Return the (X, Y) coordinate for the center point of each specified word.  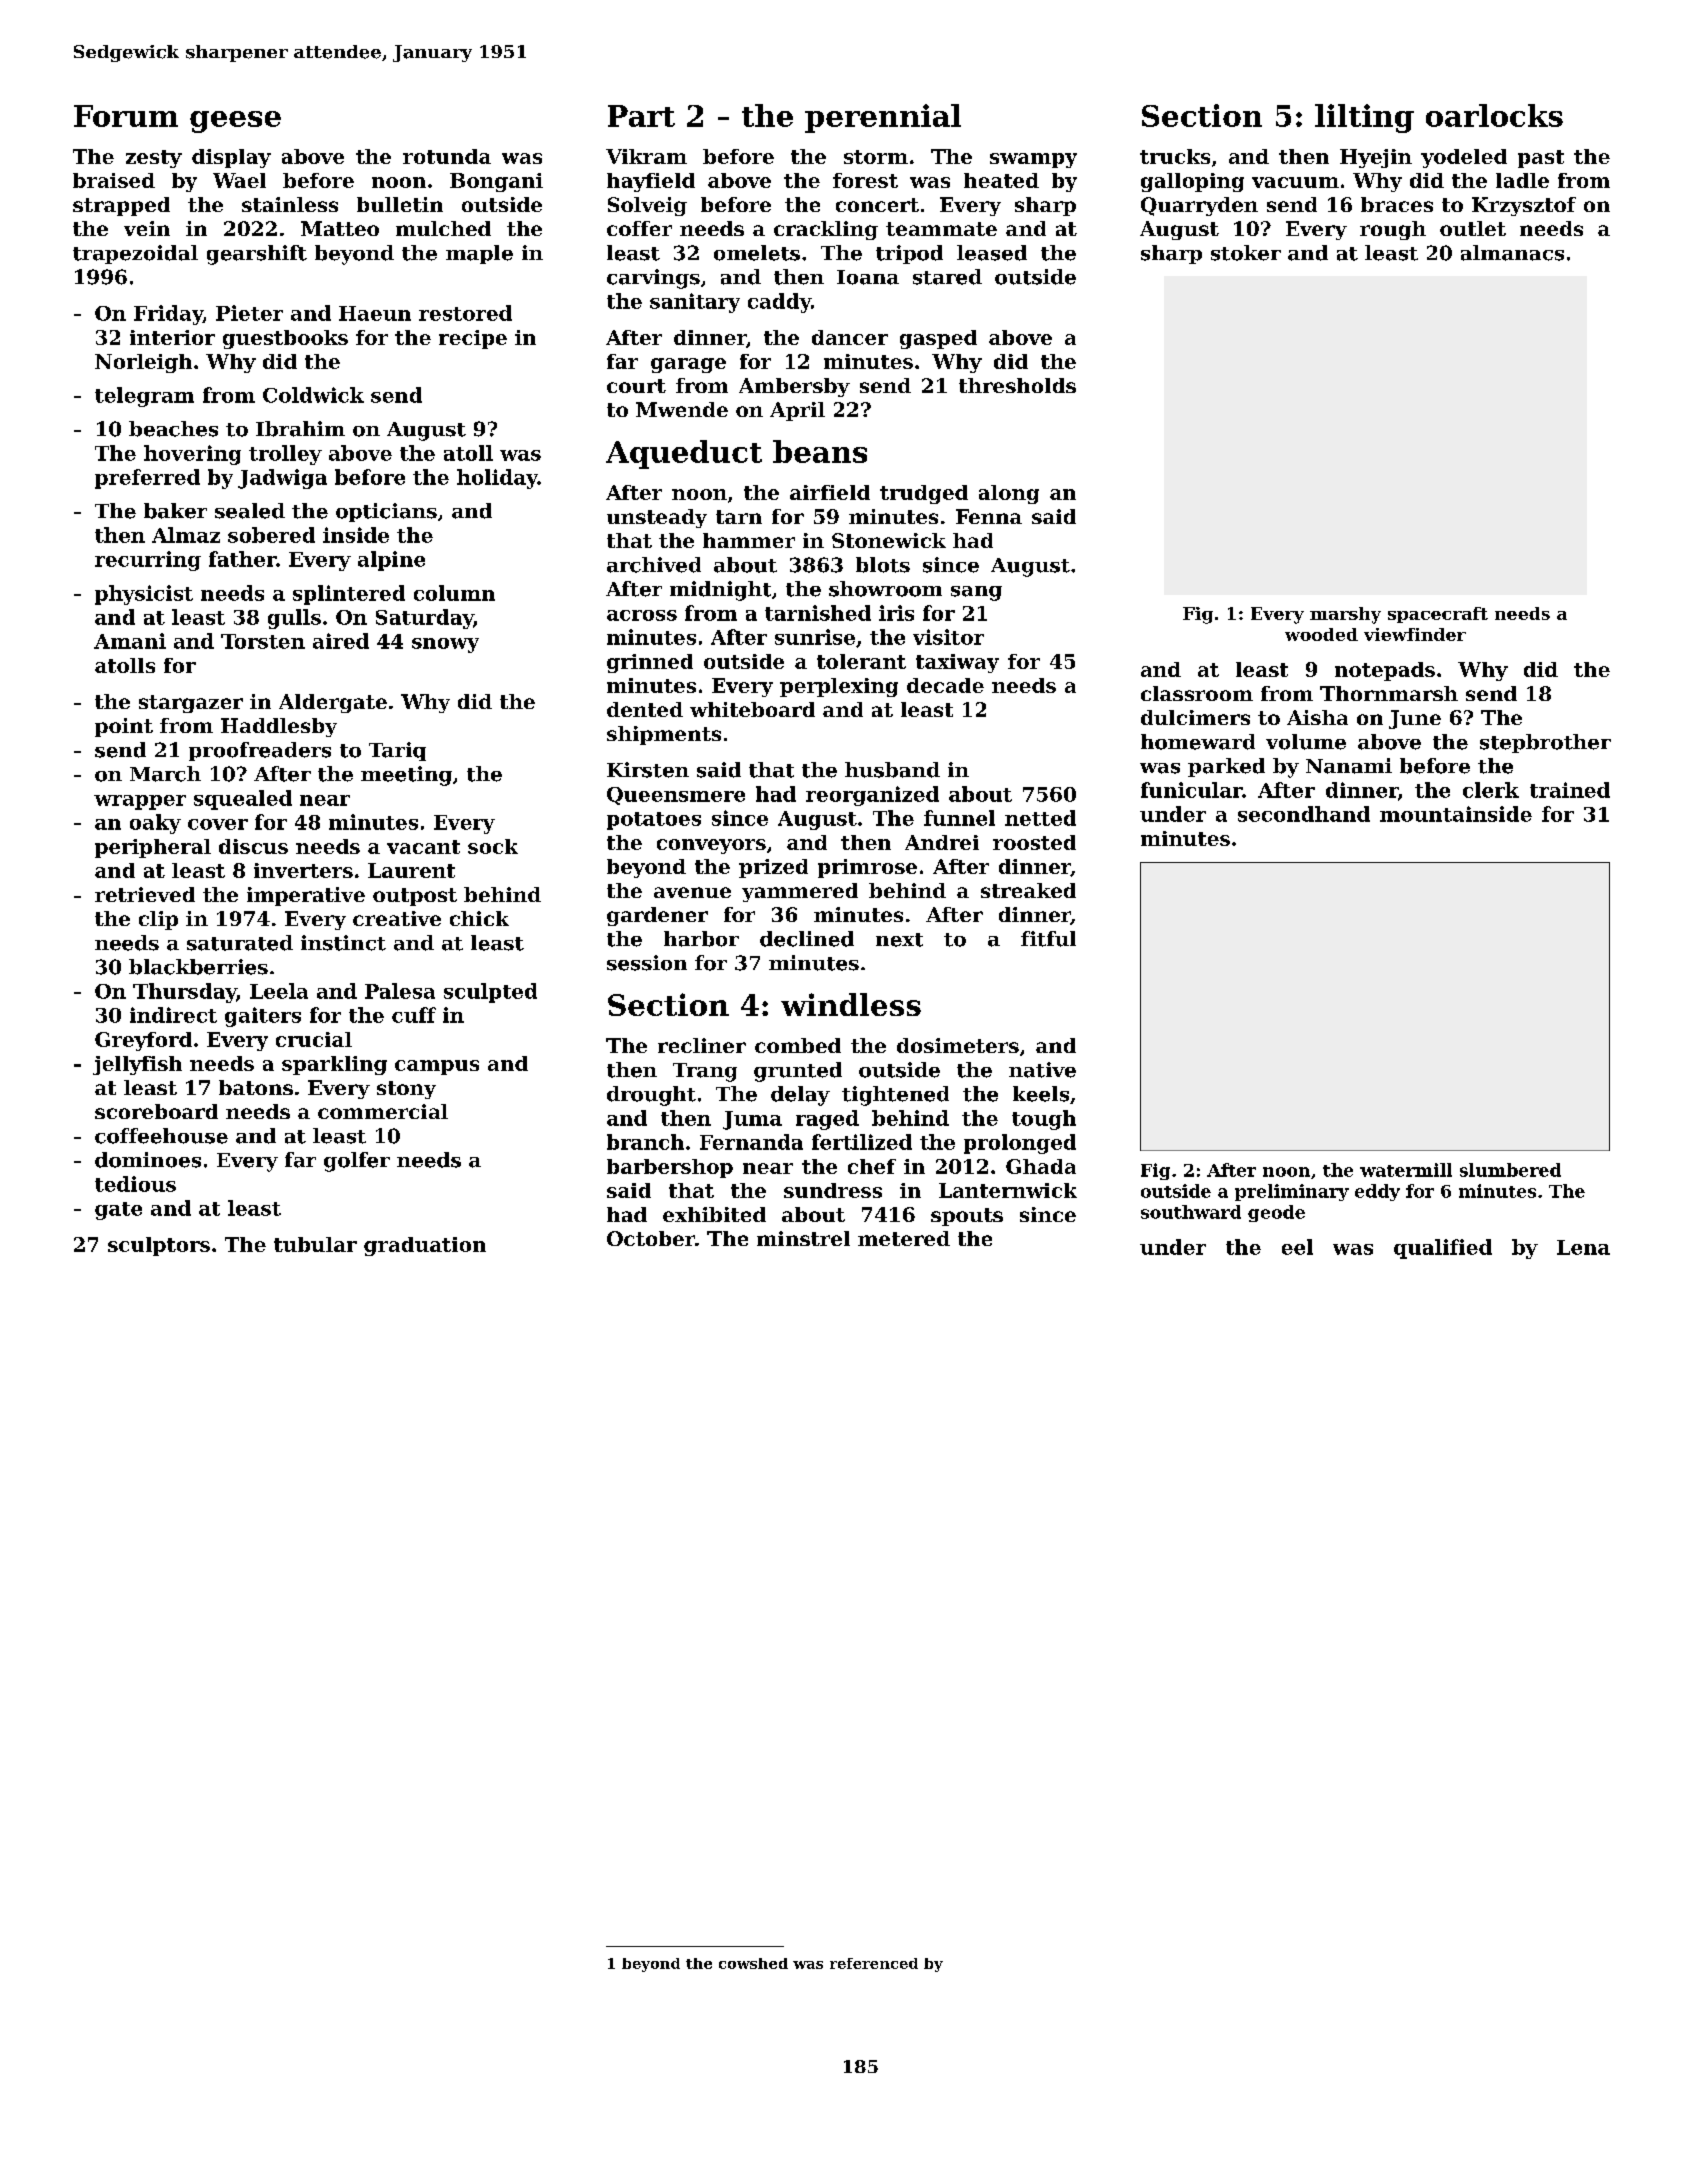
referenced (874, 1963)
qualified (1443, 1249)
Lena (1583, 1247)
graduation (425, 1246)
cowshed (753, 1963)
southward (1191, 1212)
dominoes (148, 1160)
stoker (1246, 253)
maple (479, 254)
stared (947, 277)
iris (896, 613)
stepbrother (1545, 743)
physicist (144, 595)
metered (904, 1238)
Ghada (1041, 1166)
